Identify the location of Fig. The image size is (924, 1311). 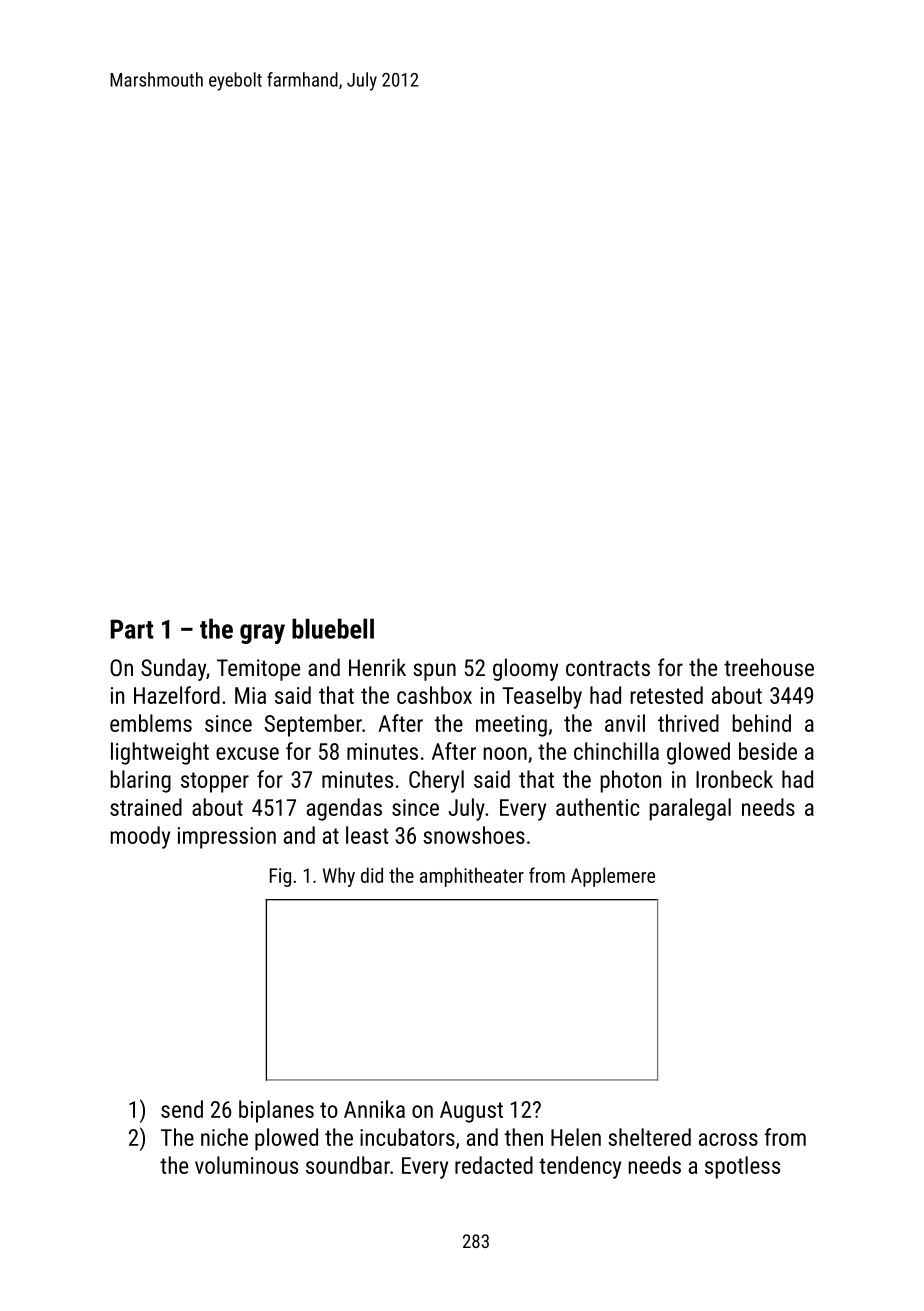
(280, 877).
